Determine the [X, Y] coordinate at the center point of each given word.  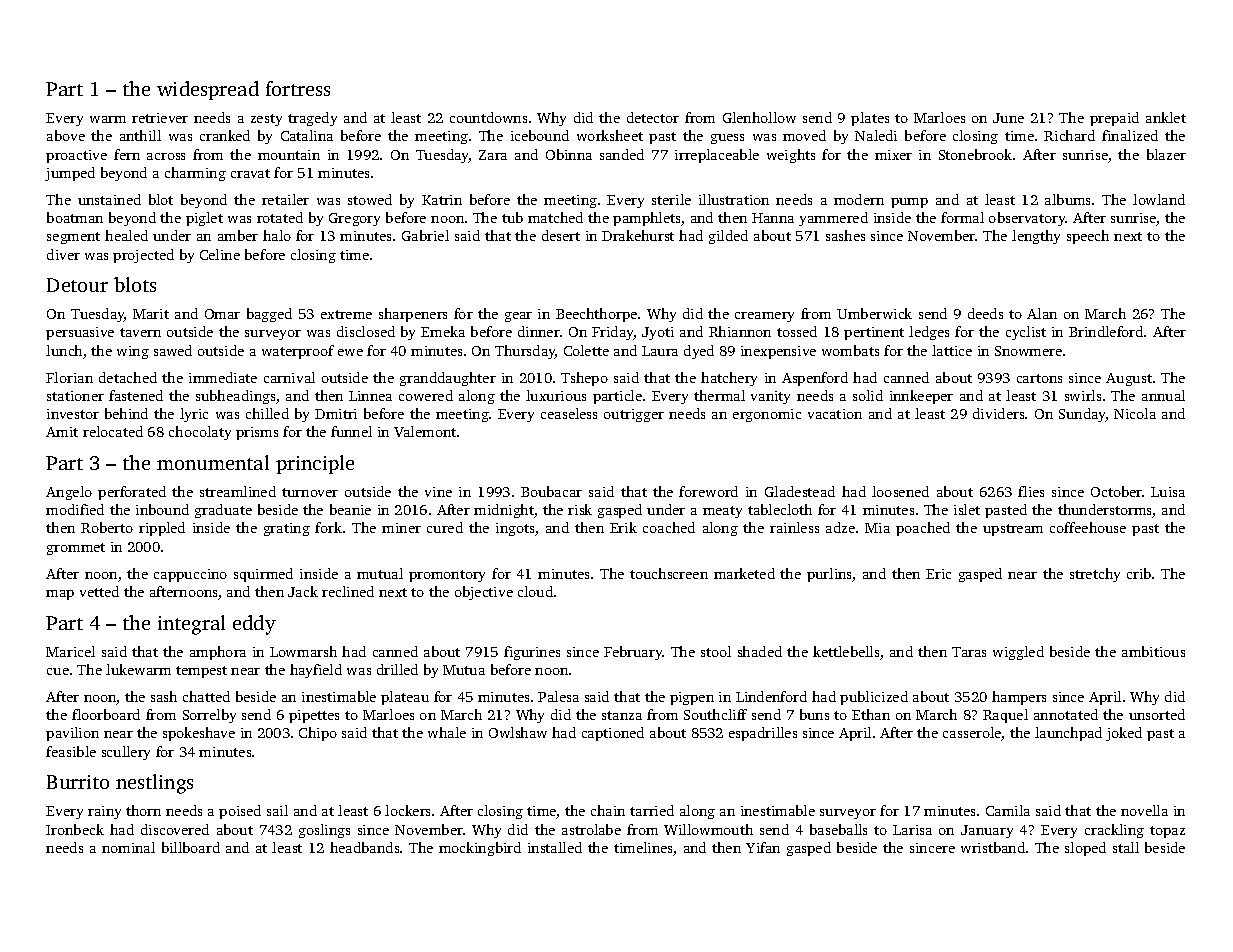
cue [58, 671]
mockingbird [480, 849]
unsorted [1157, 714]
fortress [298, 88]
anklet [1166, 117]
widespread [208, 90]
